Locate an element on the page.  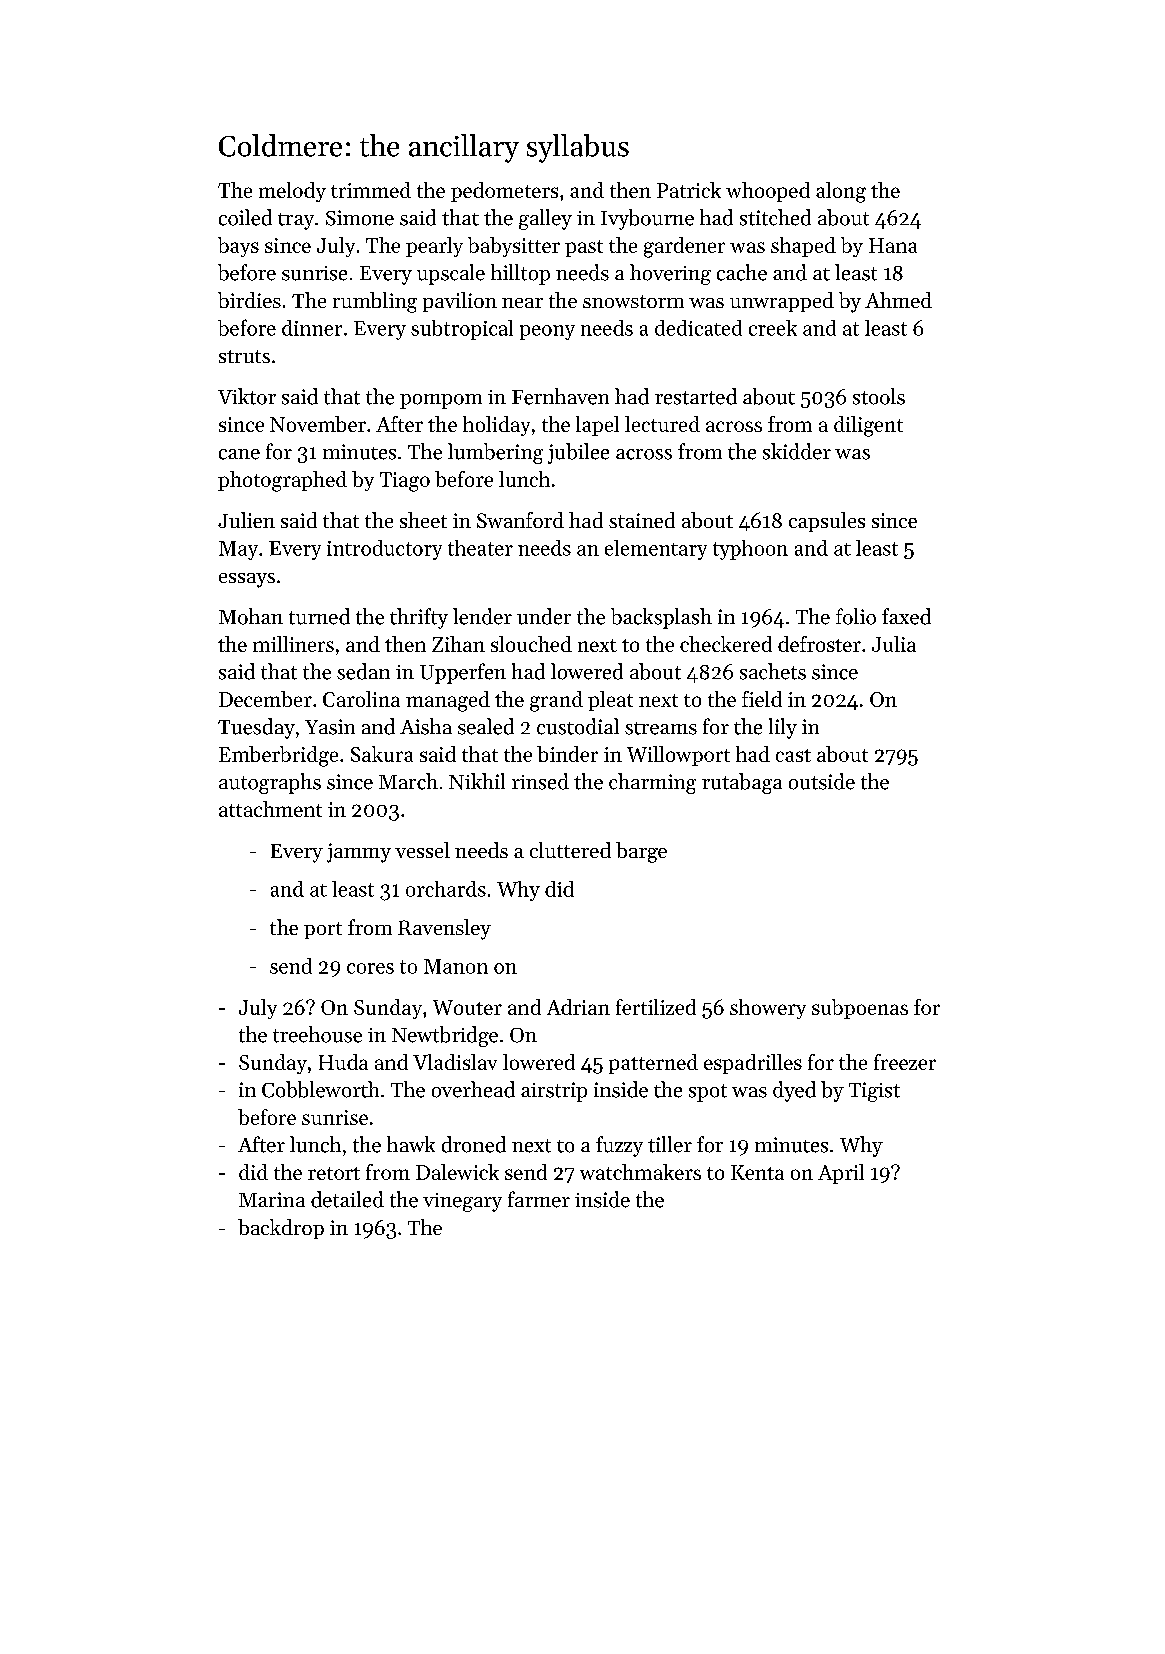
Julia is located at coordinates (894, 644).
